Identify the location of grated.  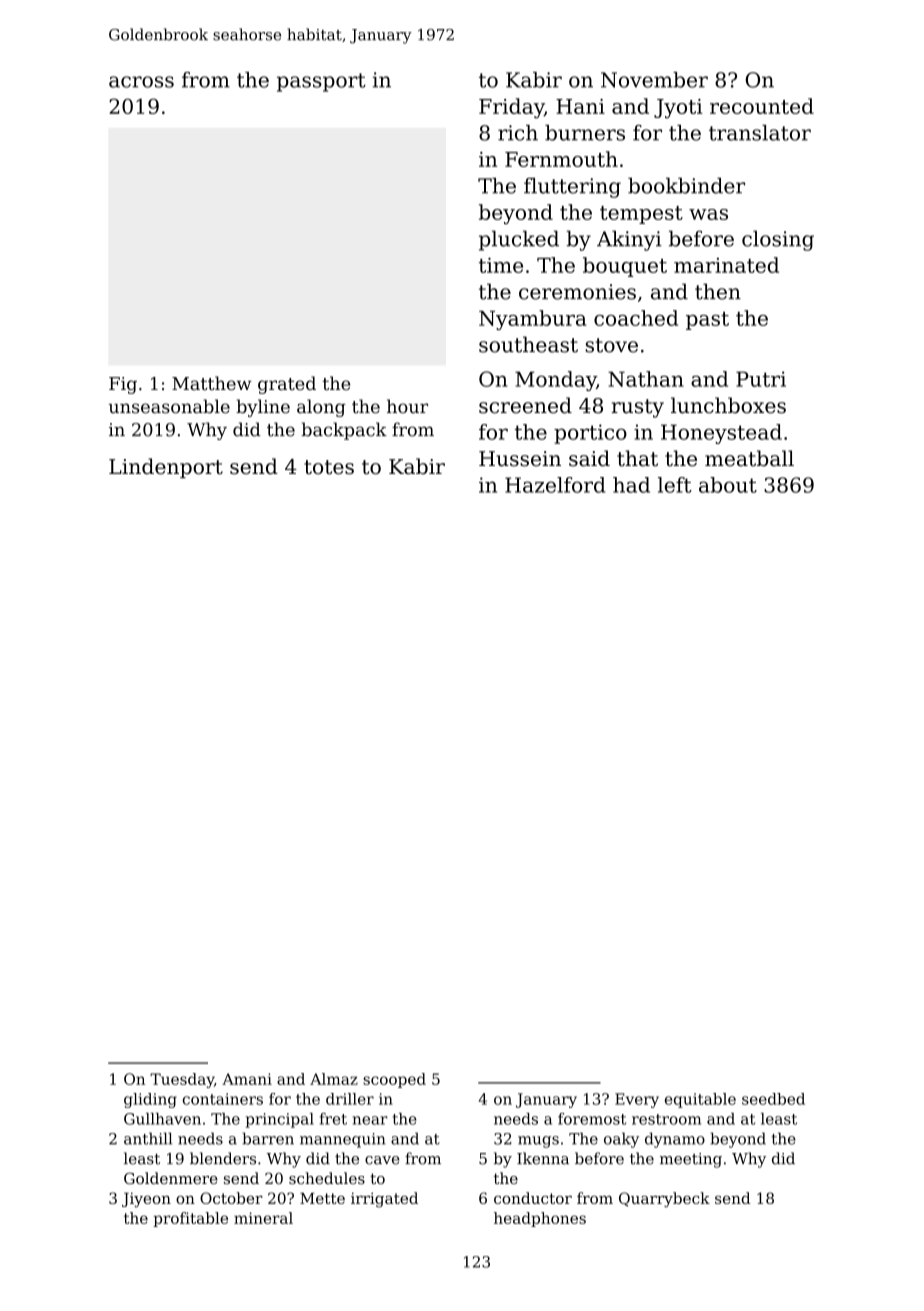
(287, 385).
